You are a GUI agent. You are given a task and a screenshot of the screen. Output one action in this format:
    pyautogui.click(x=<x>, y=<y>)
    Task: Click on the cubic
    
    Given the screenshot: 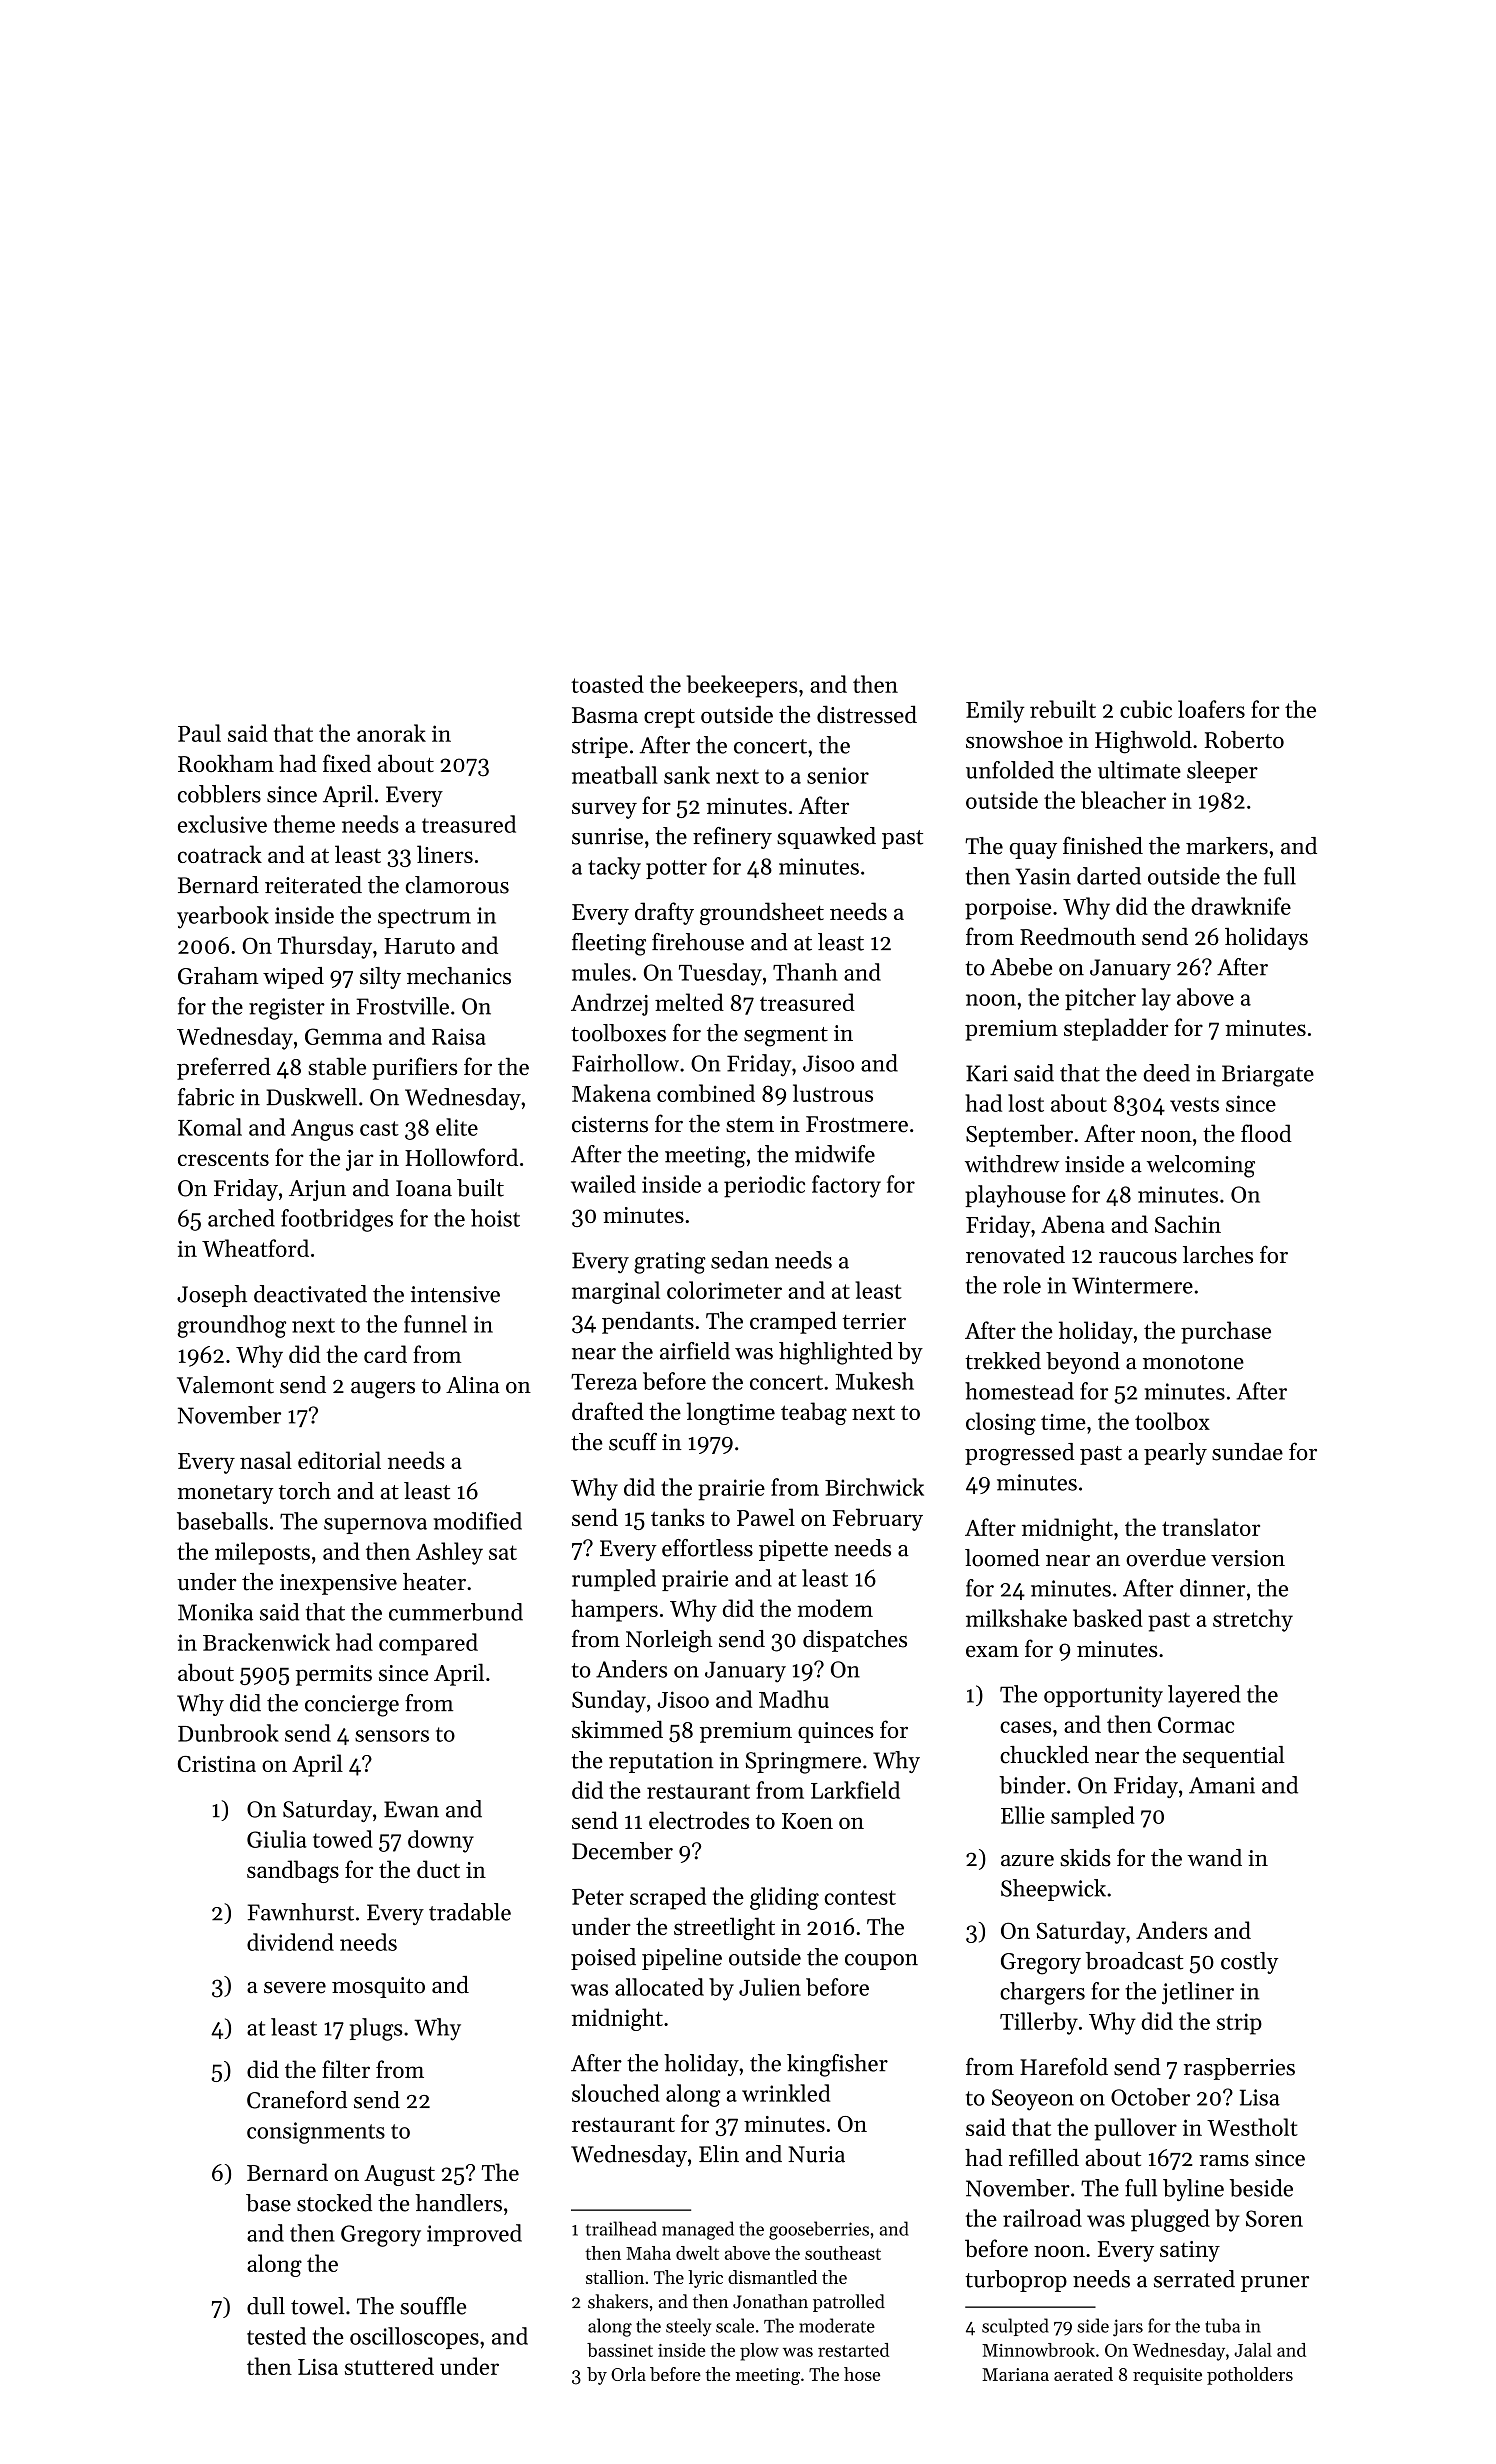 What is the action you would take?
    pyautogui.click(x=1146, y=709)
